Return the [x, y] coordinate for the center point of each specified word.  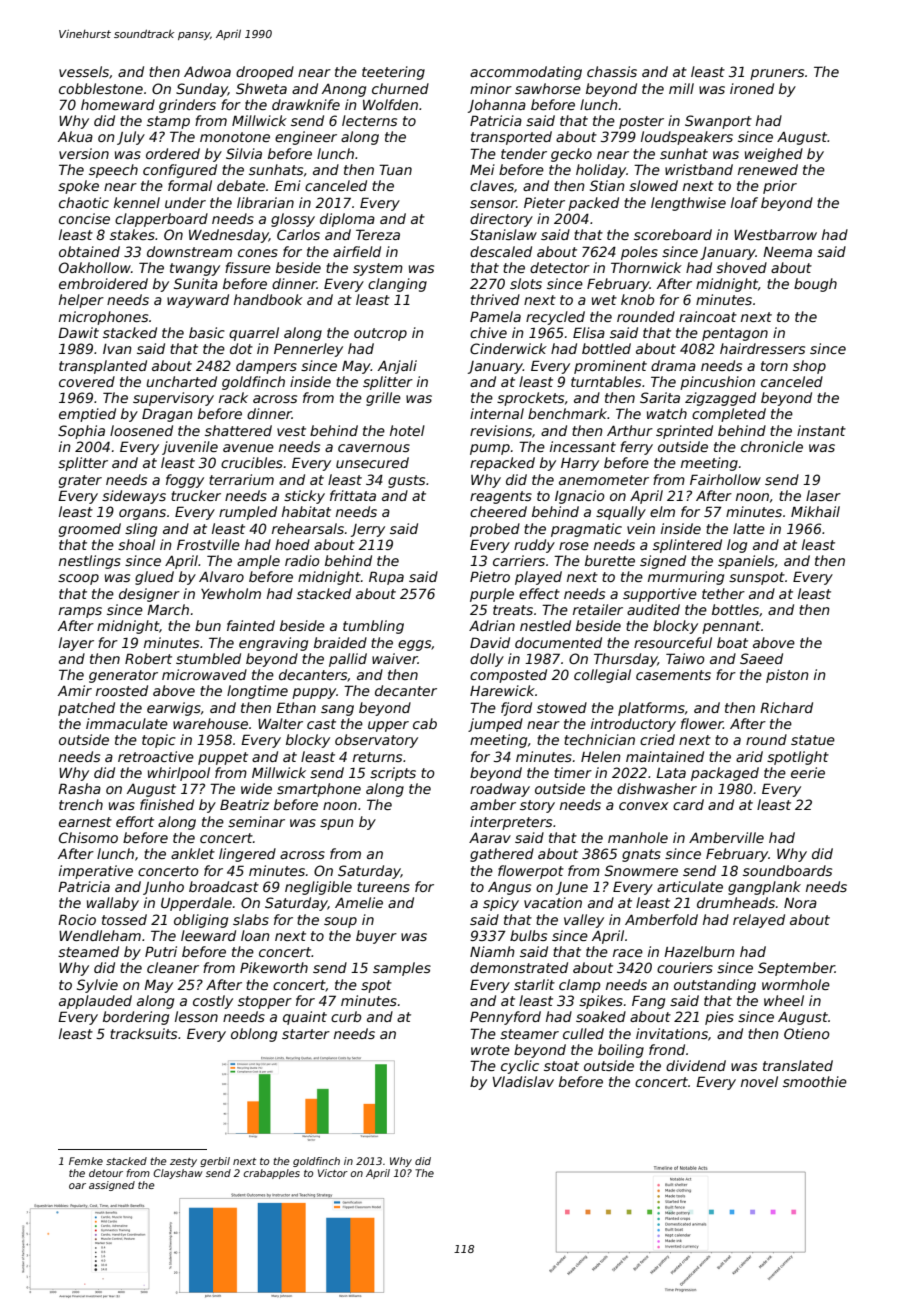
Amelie [359, 902]
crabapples [271, 1174]
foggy [185, 481]
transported [511, 138]
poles [639, 253]
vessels [84, 71]
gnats [641, 855]
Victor [333, 1173]
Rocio [77, 919]
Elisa [589, 332]
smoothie [815, 1081]
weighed [774, 155]
